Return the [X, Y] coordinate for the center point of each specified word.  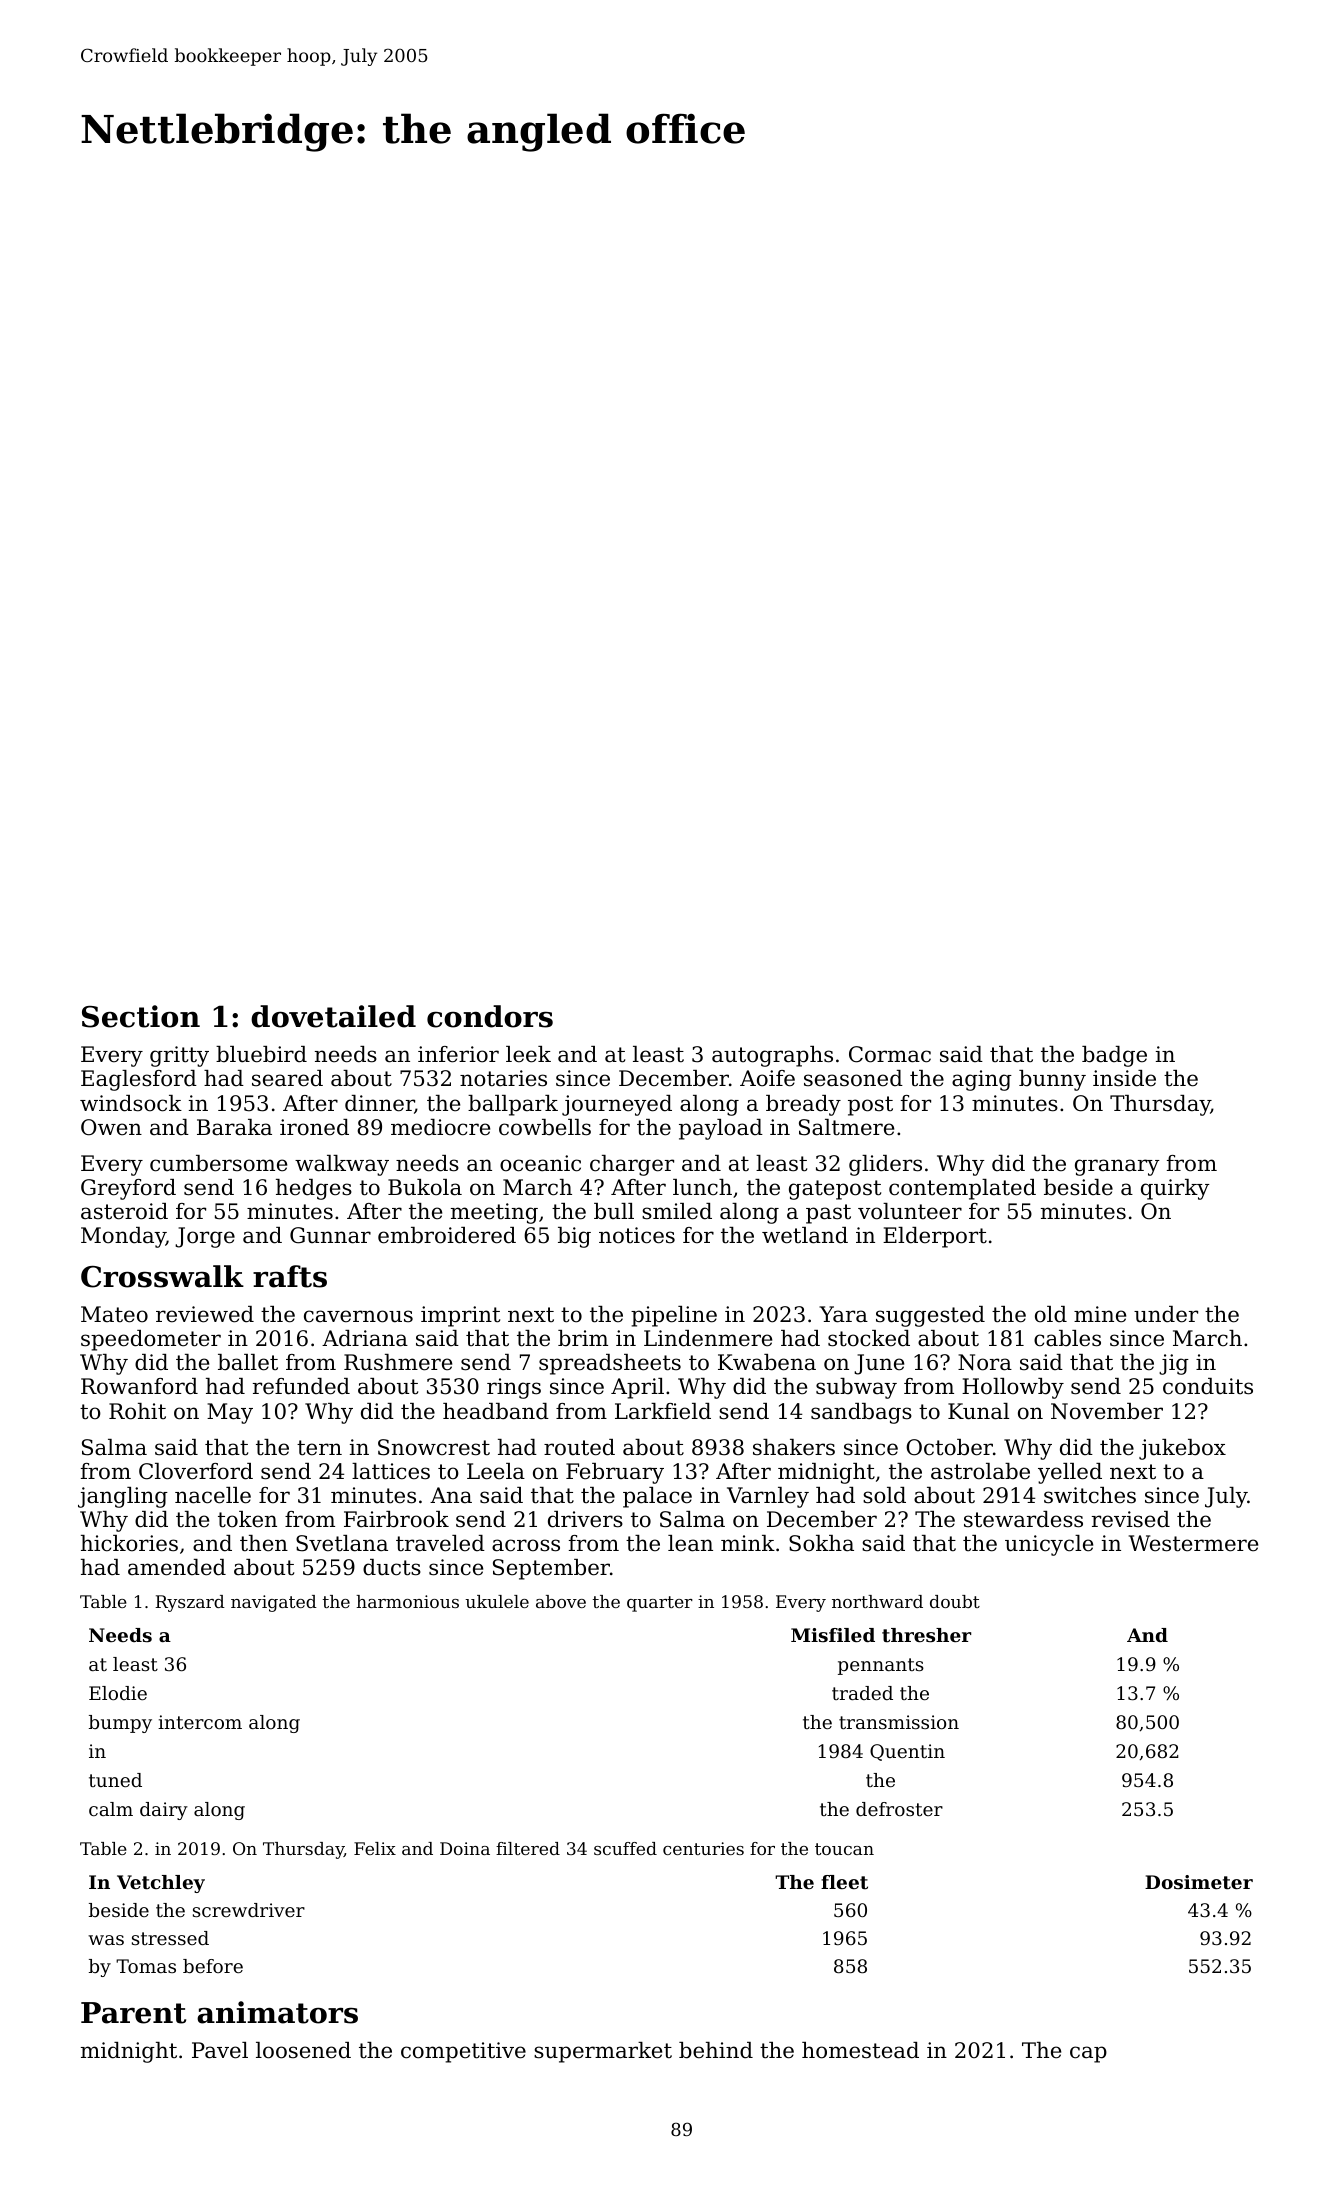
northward [877, 1601]
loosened [303, 2050]
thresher [926, 1635]
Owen [111, 1127]
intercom [200, 1722]
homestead [860, 2050]
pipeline [674, 1316]
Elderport [935, 1237]
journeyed [617, 1105]
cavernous [358, 1316]
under [1166, 1314]
